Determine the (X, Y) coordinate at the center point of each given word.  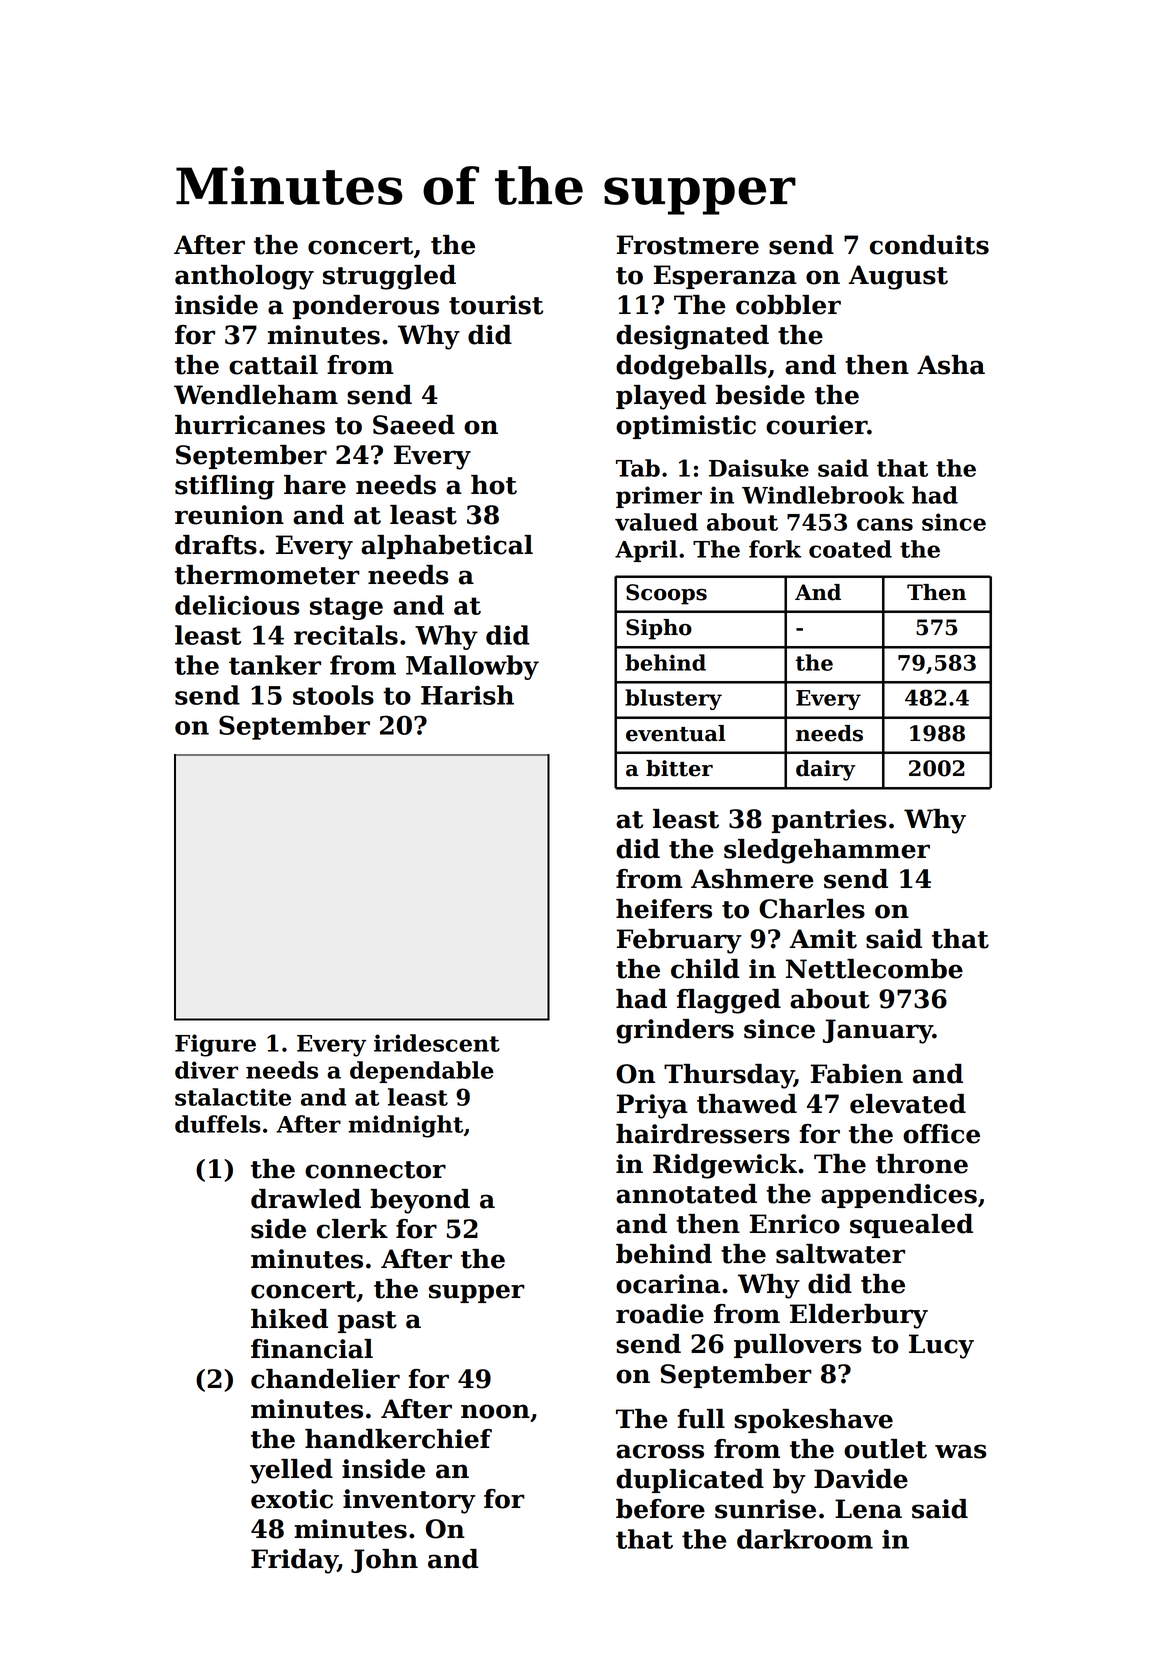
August (898, 277)
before (660, 1509)
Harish (467, 695)
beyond (420, 1201)
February (679, 941)
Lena (868, 1509)
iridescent (437, 1043)
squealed (911, 1226)
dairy (825, 770)
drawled (306, 1199)
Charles (812, 909)
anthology (244, 277)
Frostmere (688, 245)
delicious (237, 605)
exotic (292, 1499)
